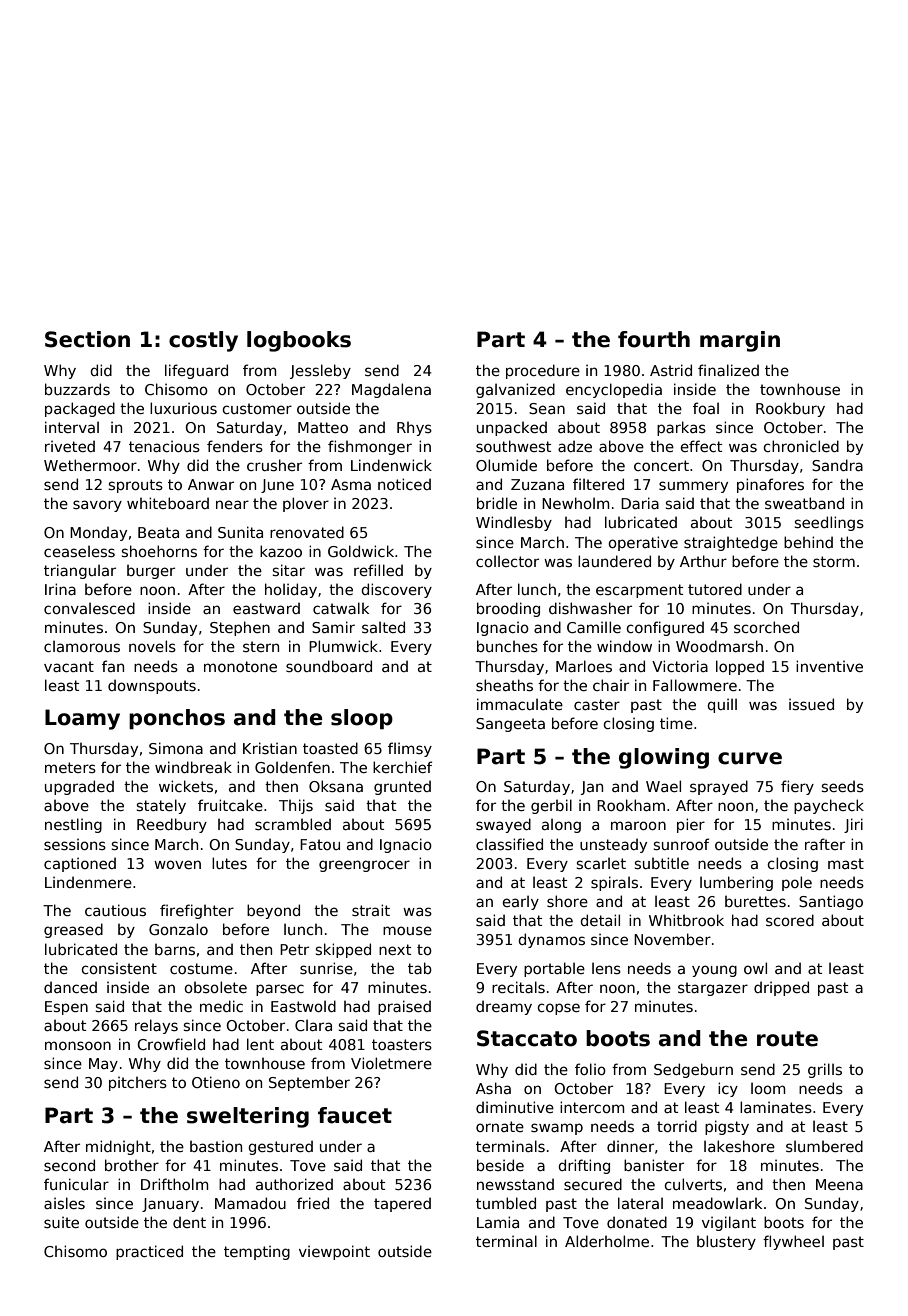 The height and width of the document is (1316, 908). Describe the element at coordinates (70, 767) in the document. I see `meters` at that location.
